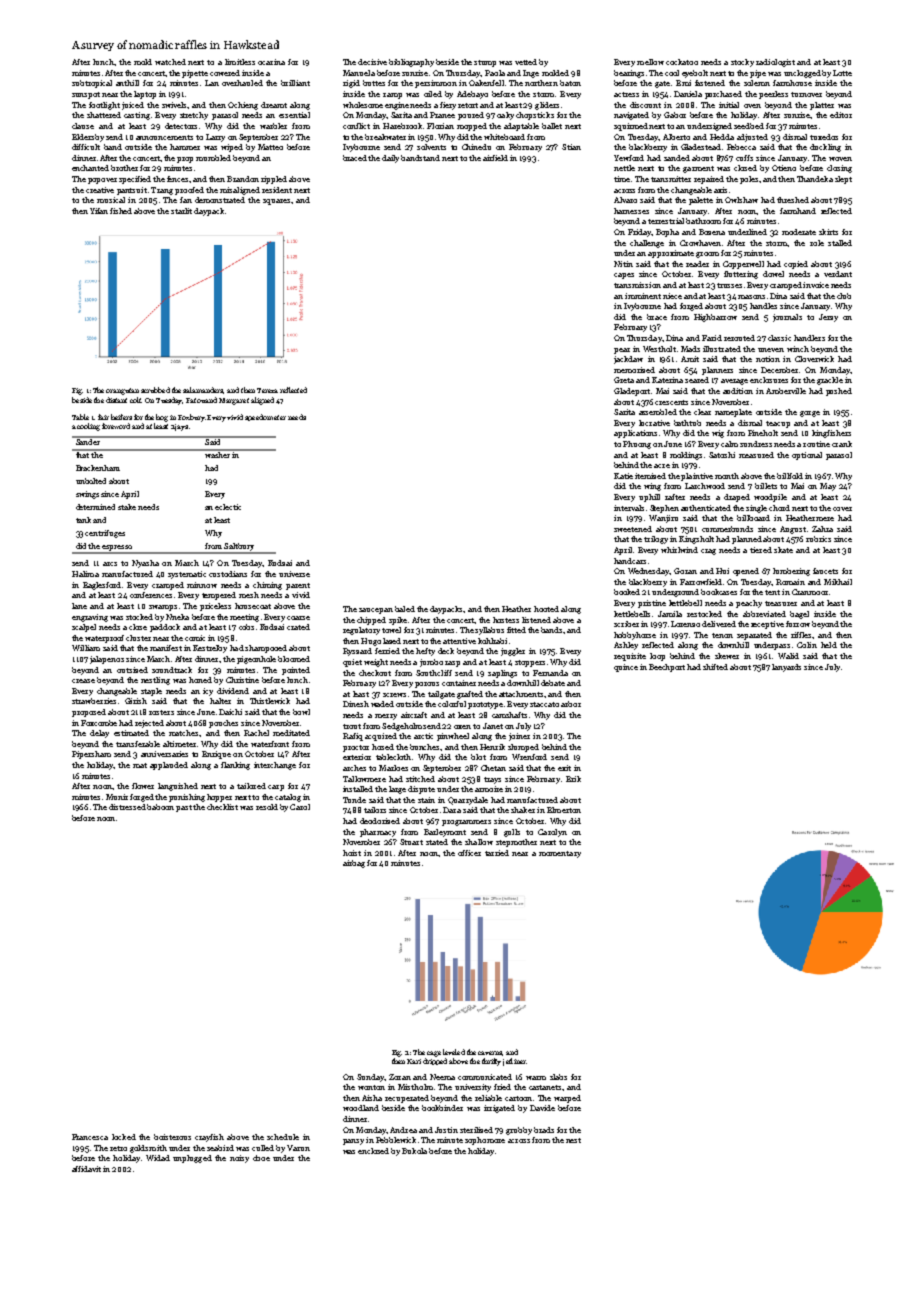  Describe the element at coordinates (495, 158) in the screenshot. I see `airfield` at that location.
